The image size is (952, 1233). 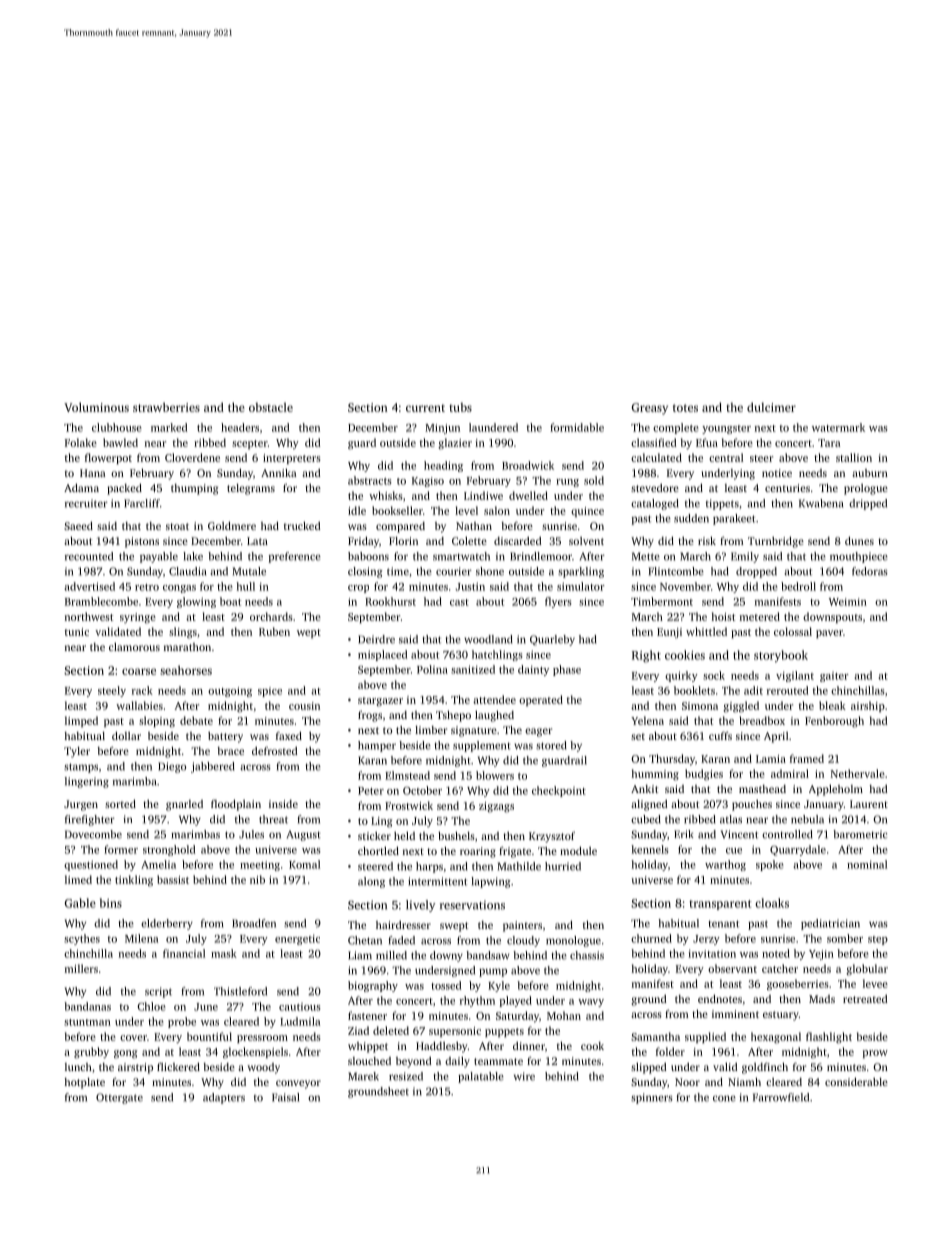 What do you see at coordinates (558, 602) in the image?
I see `flyers` at bounding box center [558, 602].
